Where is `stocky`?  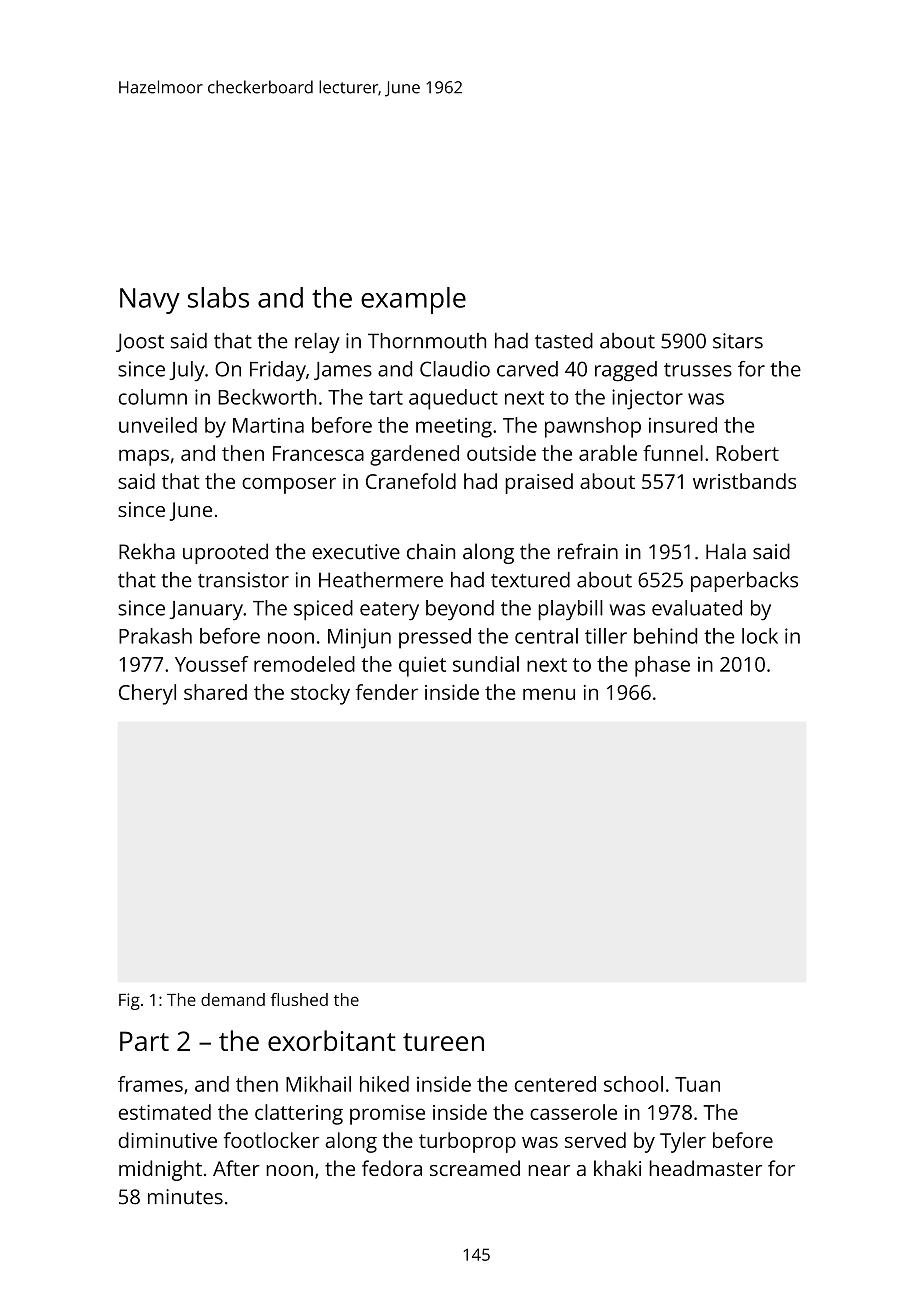 stocky is located at coordinates (320, 694).
